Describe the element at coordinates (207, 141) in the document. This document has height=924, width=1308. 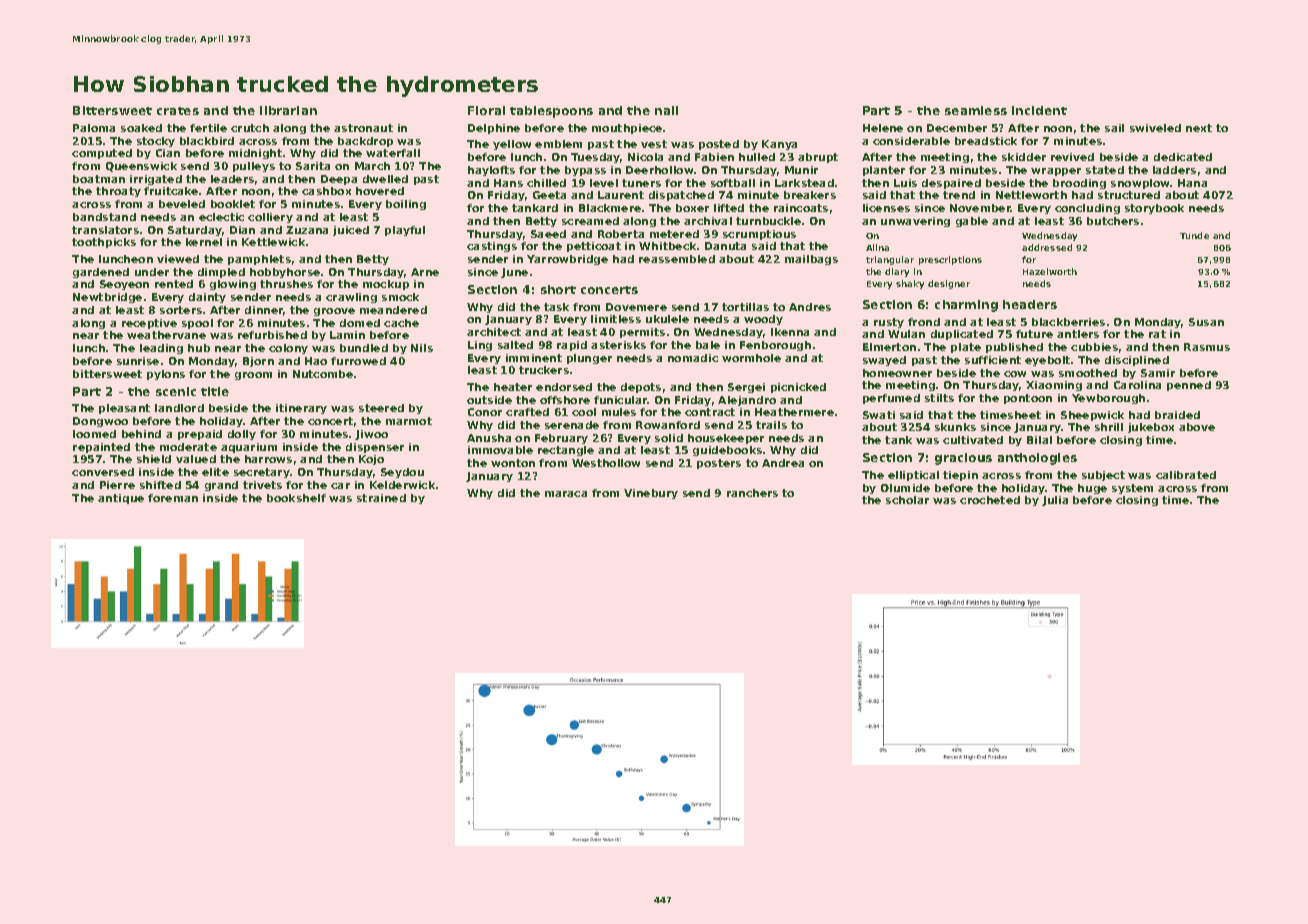
I see `blackbird` at that location.
